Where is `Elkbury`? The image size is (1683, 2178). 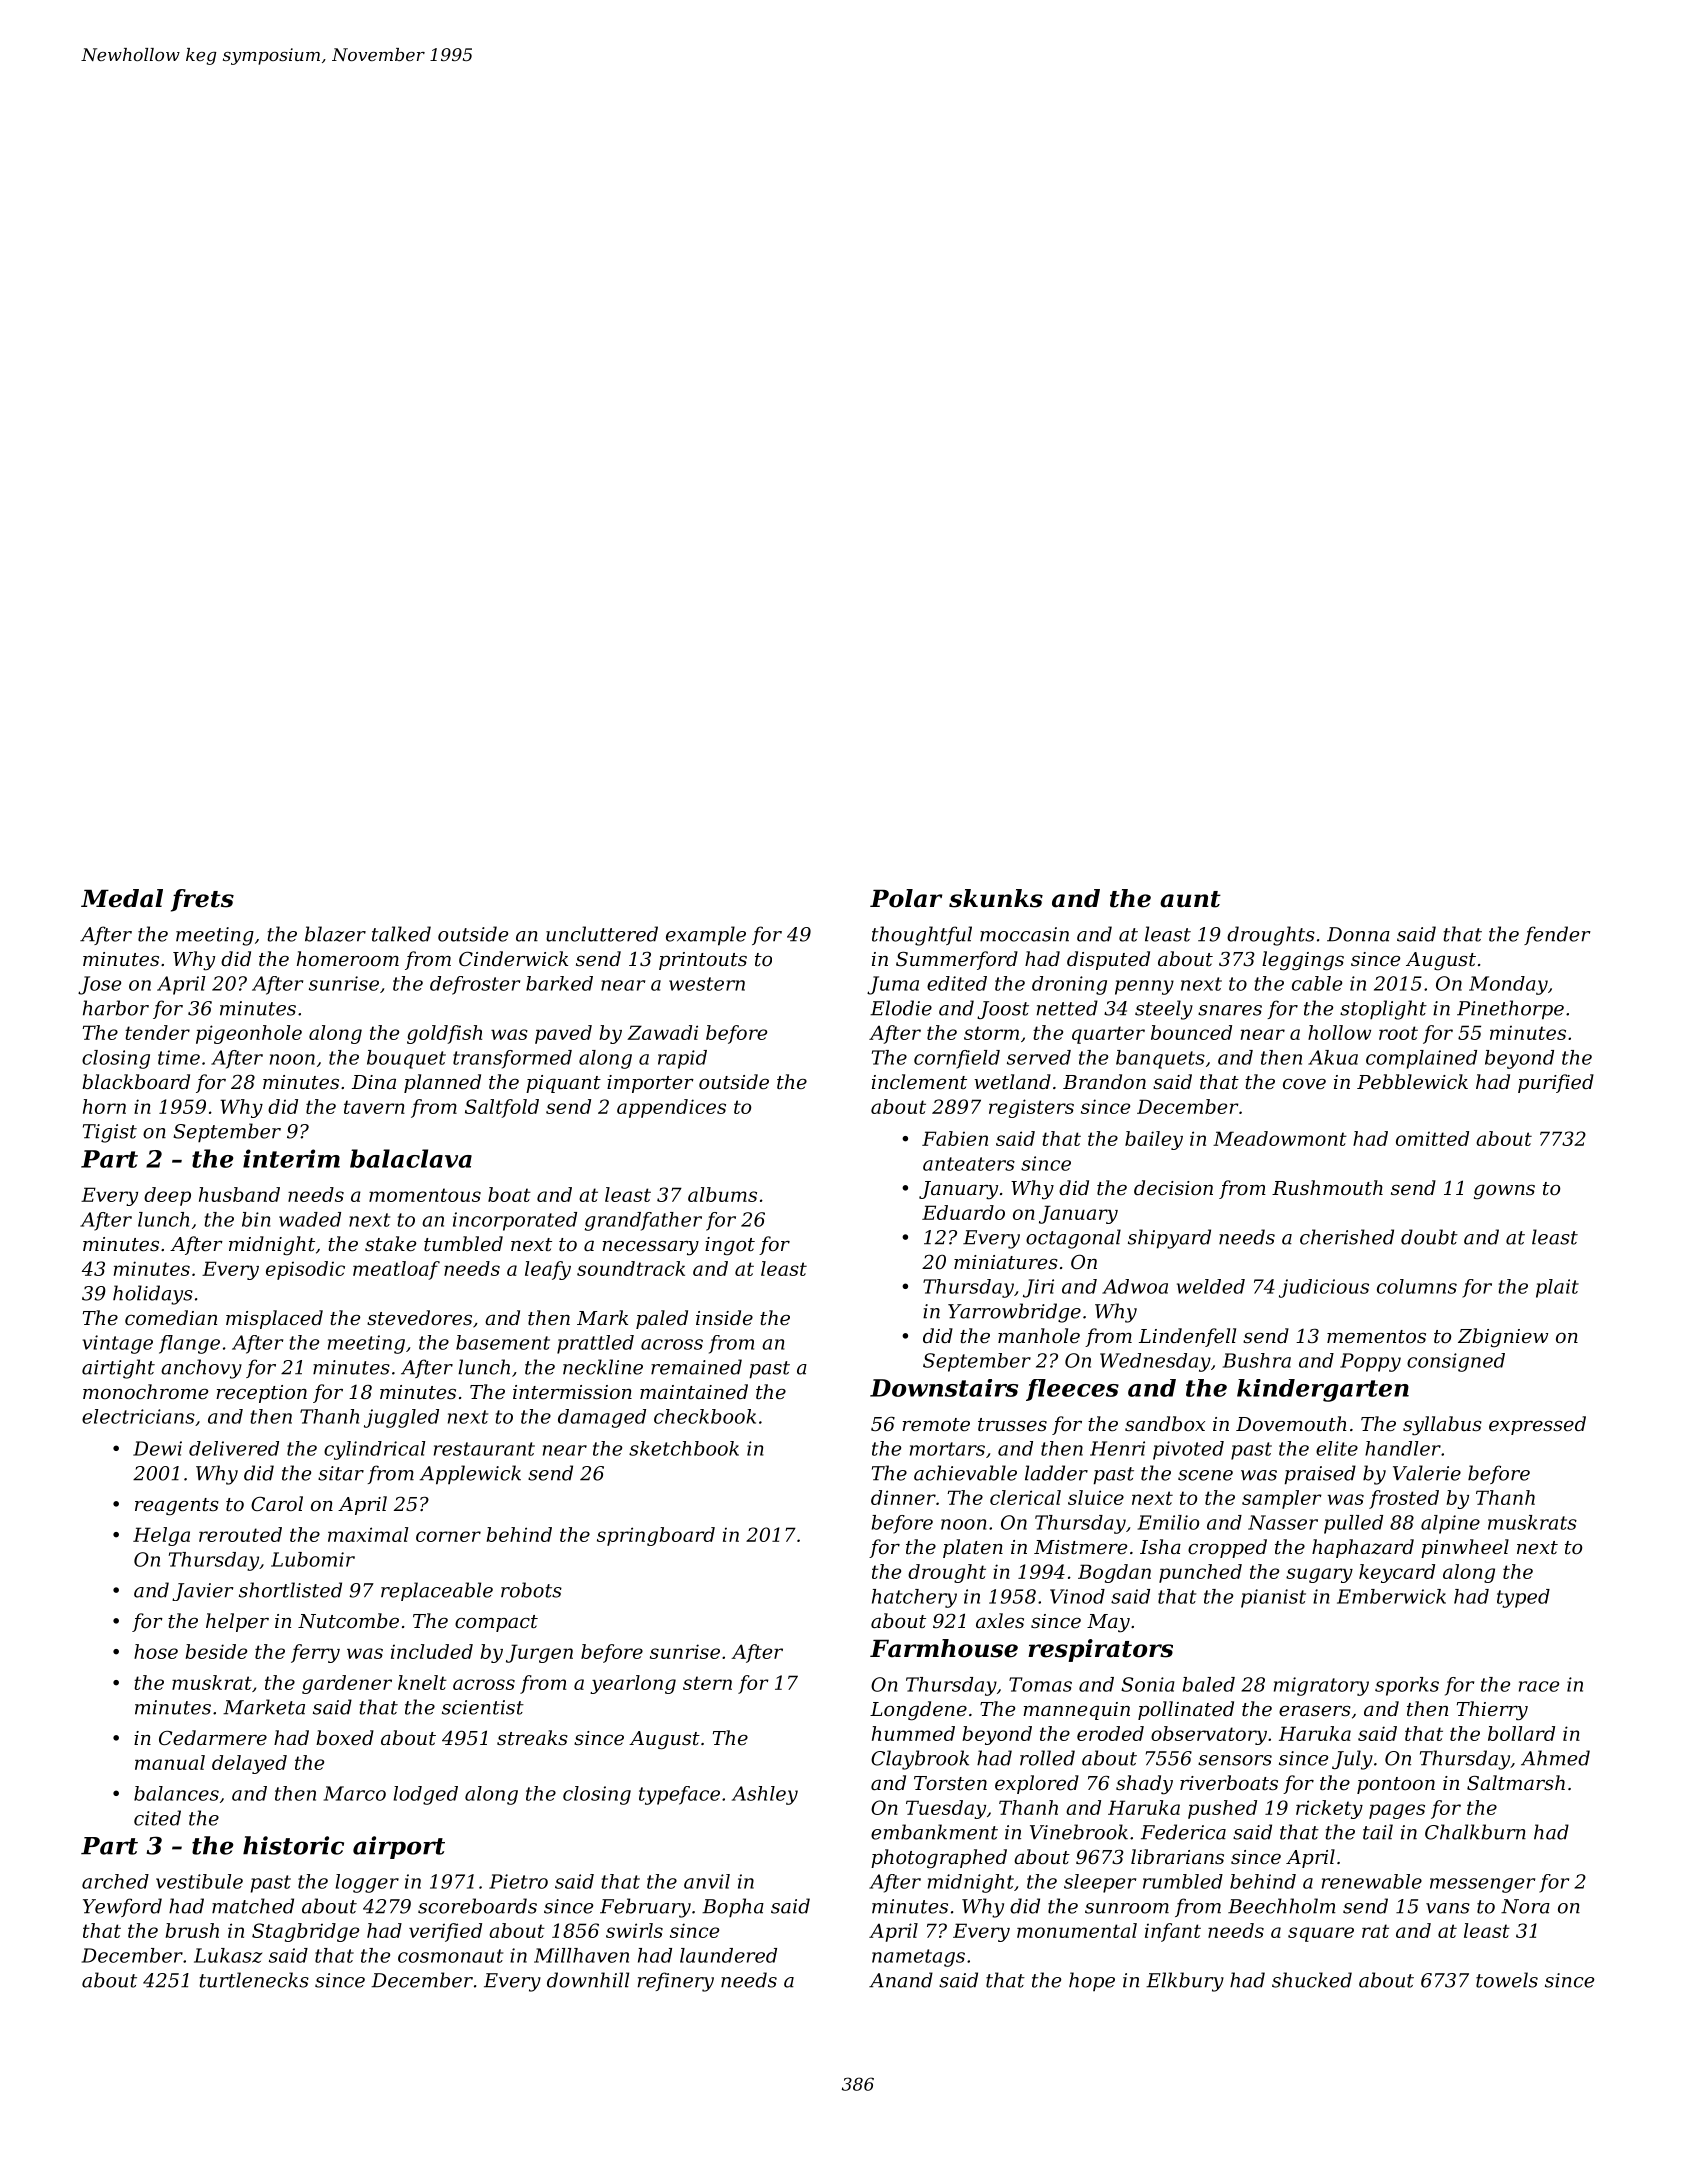
Elkbury is located at coordinates (1185, 1982).
